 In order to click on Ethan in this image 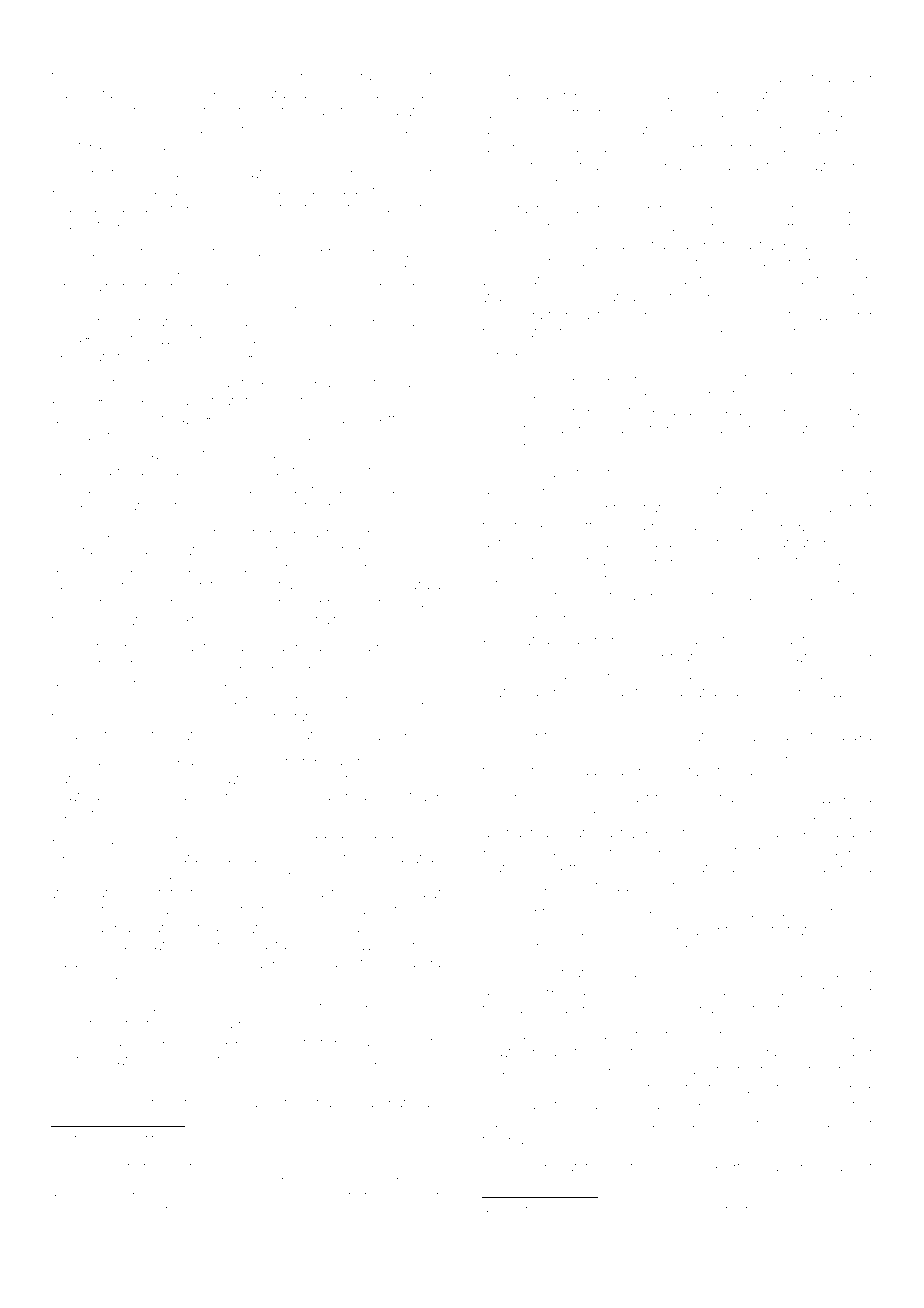, I will do `click(821, 77)`.
